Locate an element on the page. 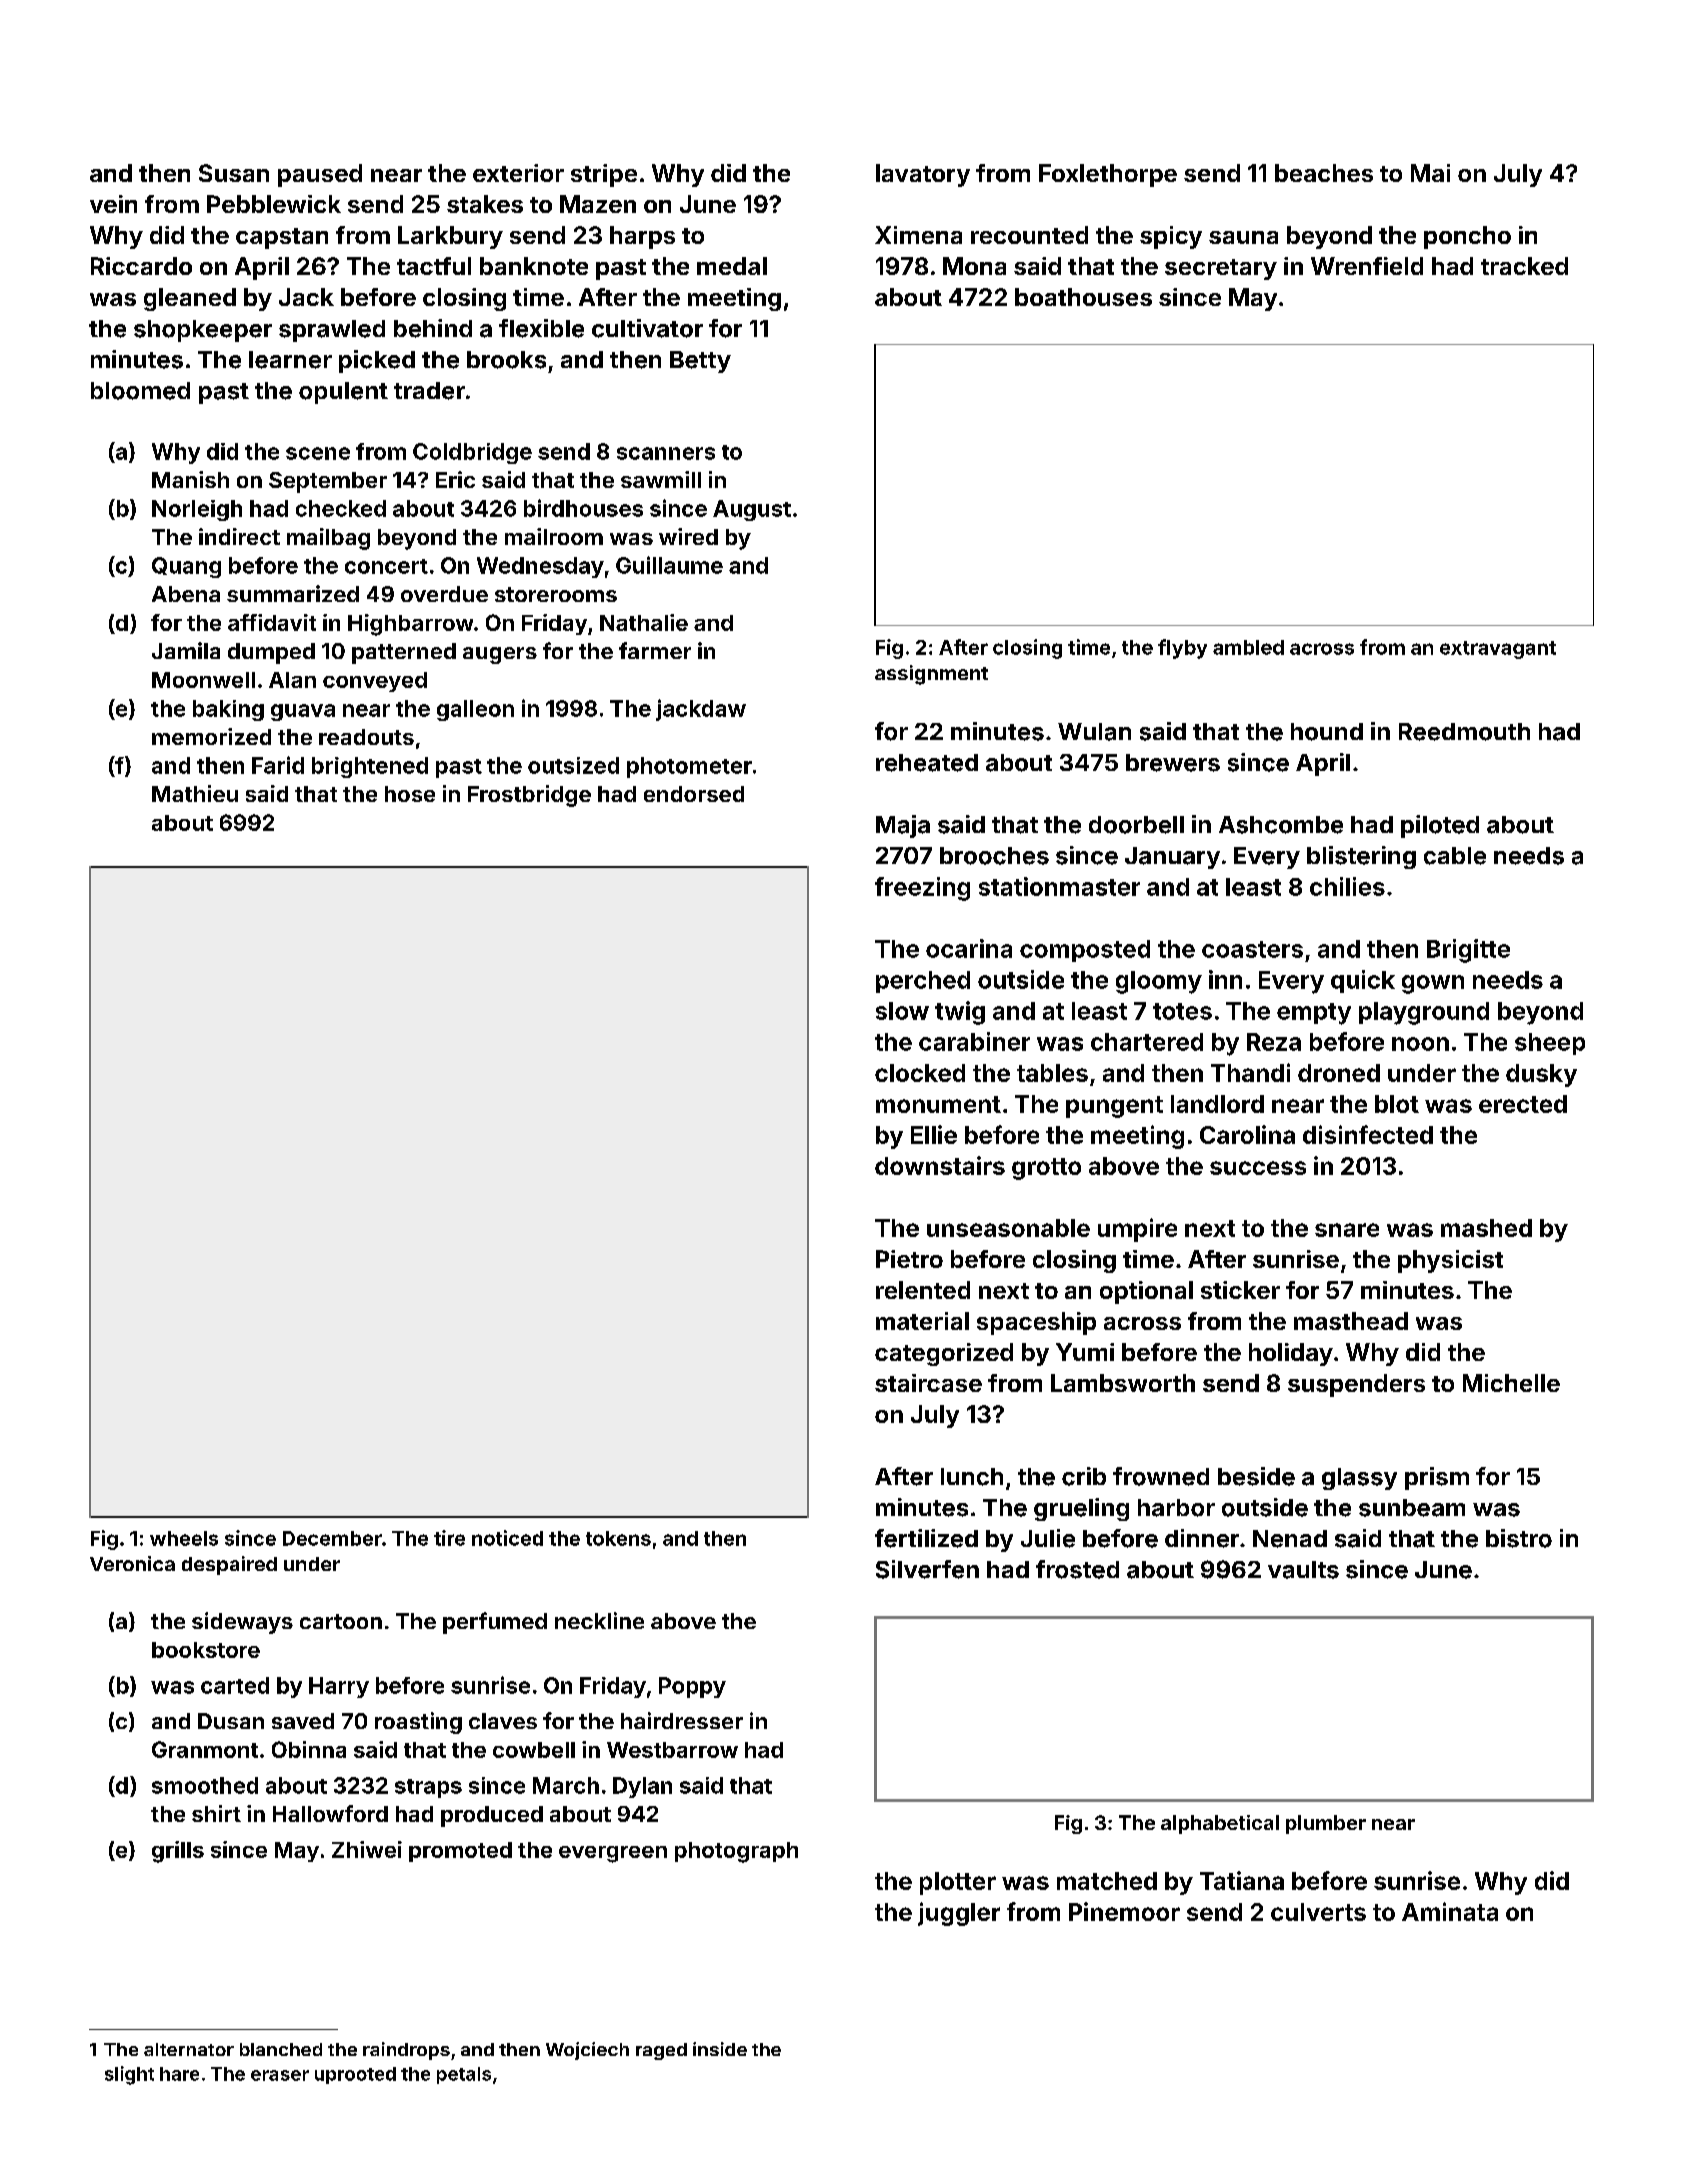 Image resolution: width=1683 pixels, height=2178 pixels. Veronica is located at coordinates (132, 1563).
